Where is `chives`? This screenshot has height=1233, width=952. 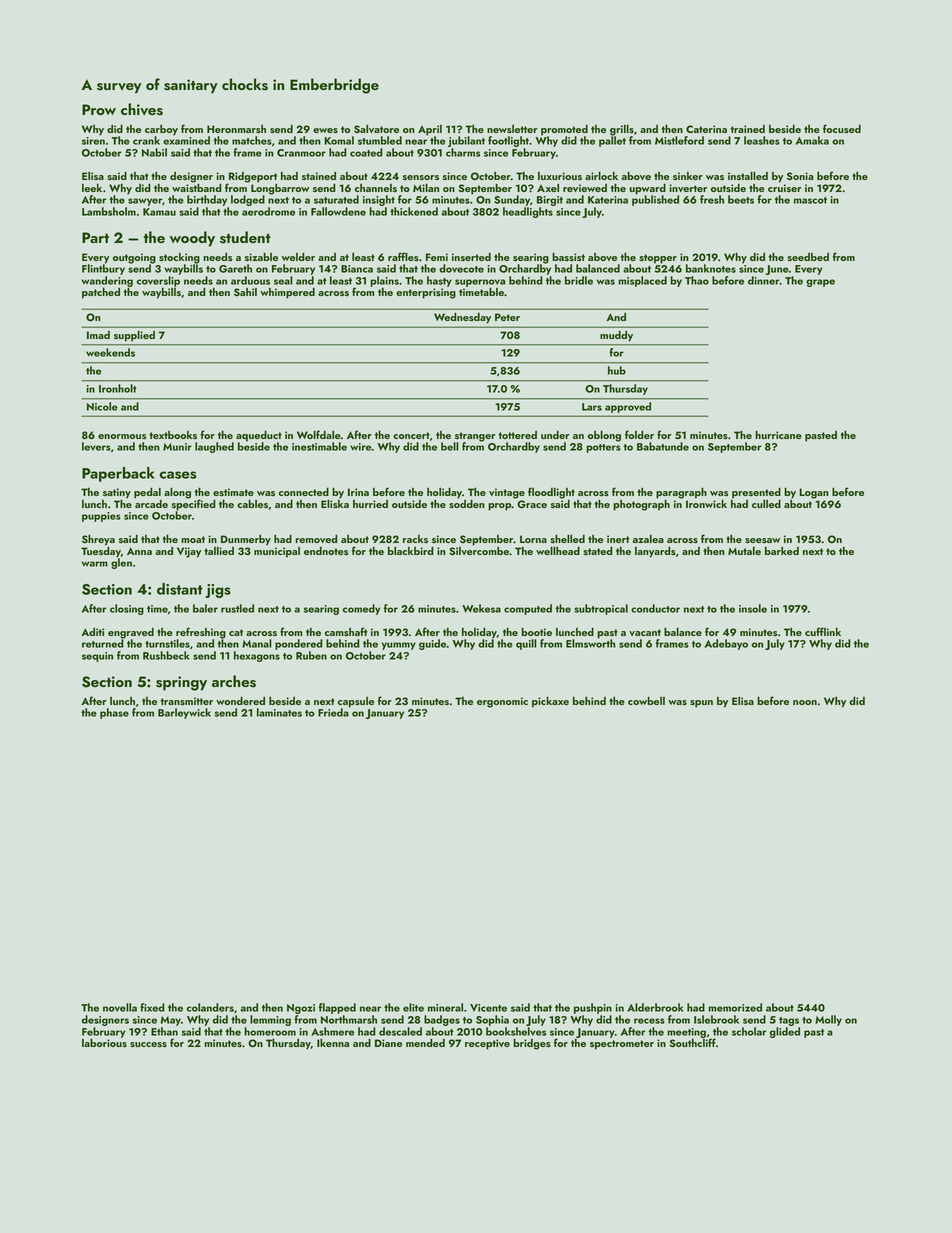
chives is located at coordinates (142, 109).
